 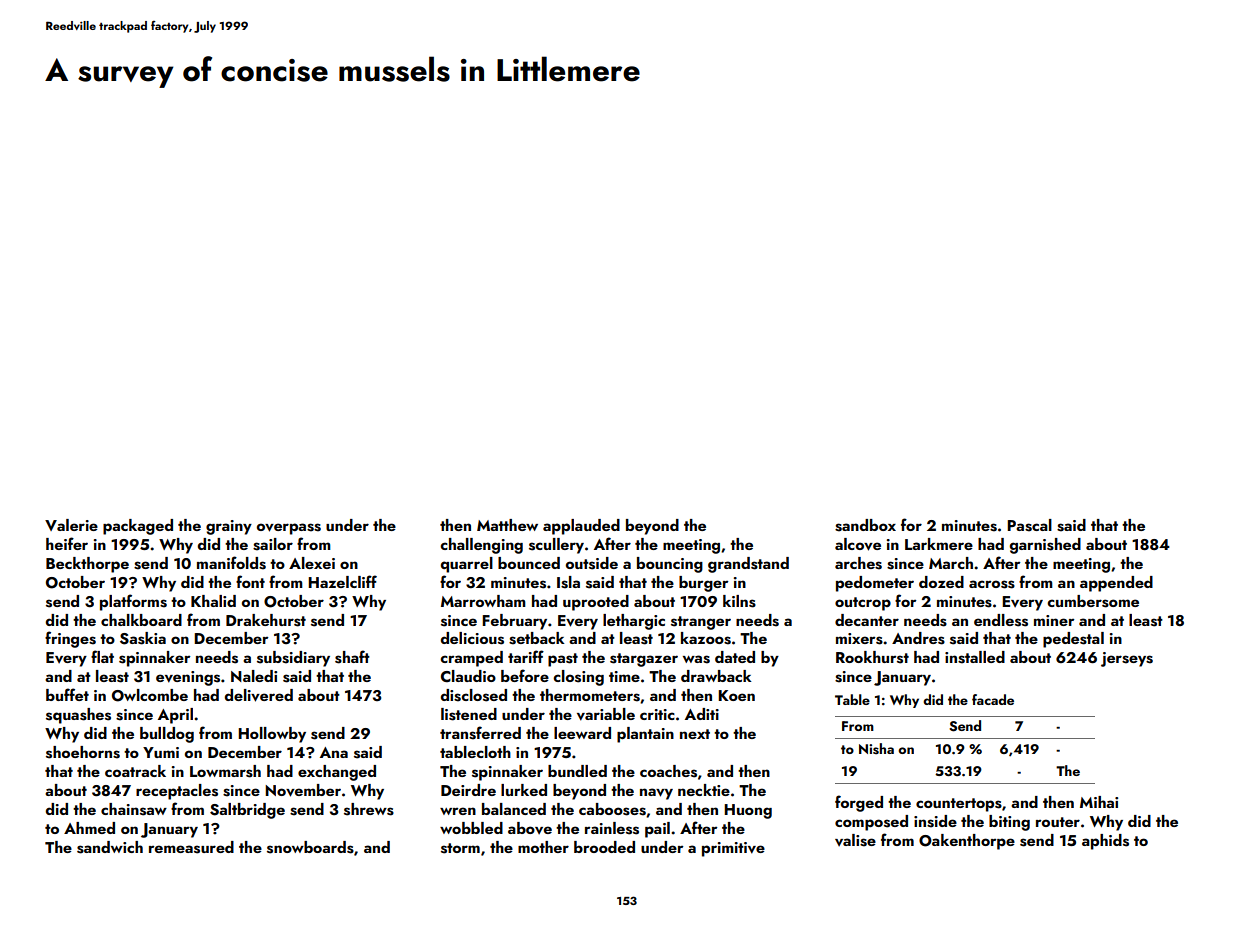 I want to click on Pascal, so click(x=1029, y=525).
